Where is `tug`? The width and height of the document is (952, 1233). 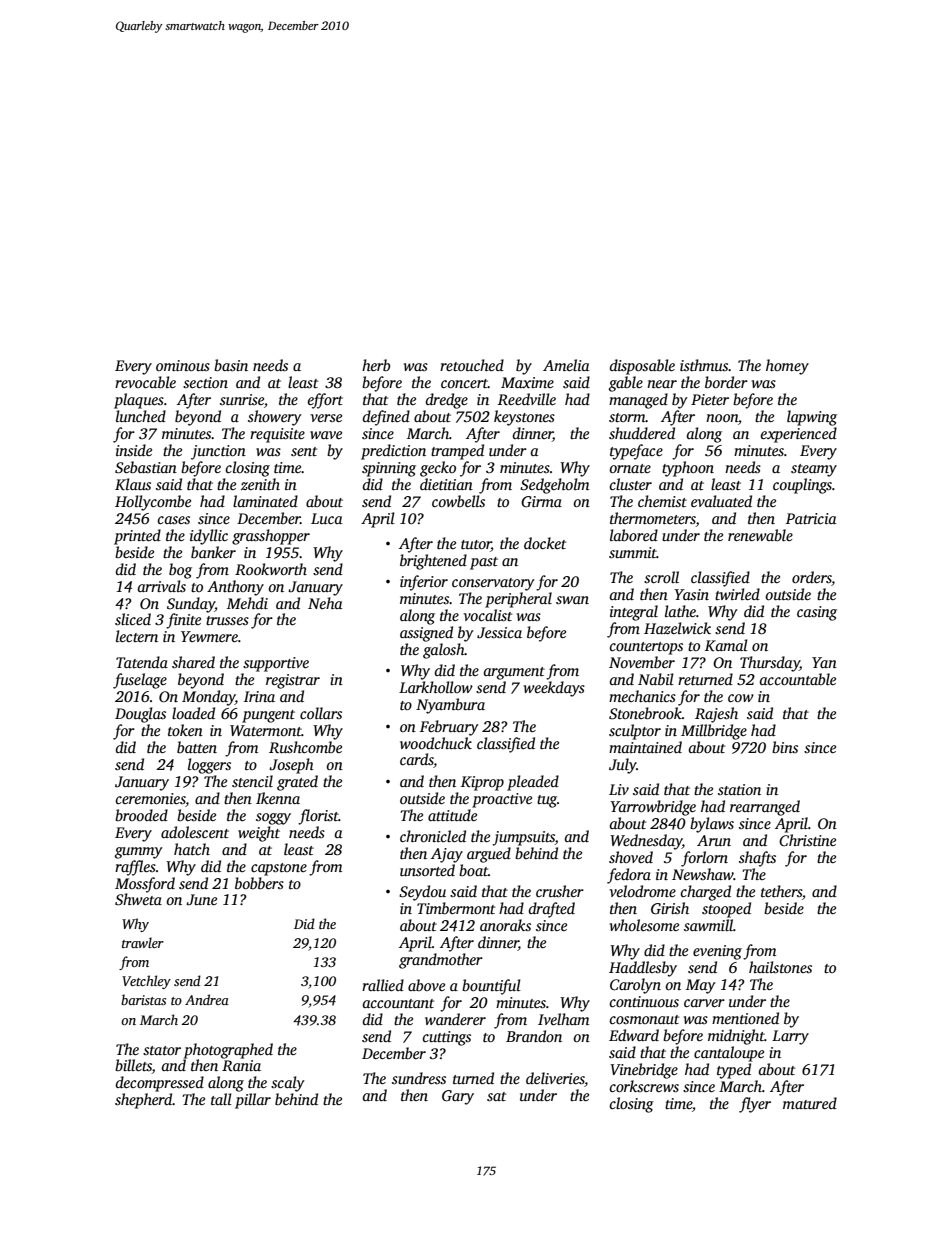
tug is located at coordinates (547, 801).
